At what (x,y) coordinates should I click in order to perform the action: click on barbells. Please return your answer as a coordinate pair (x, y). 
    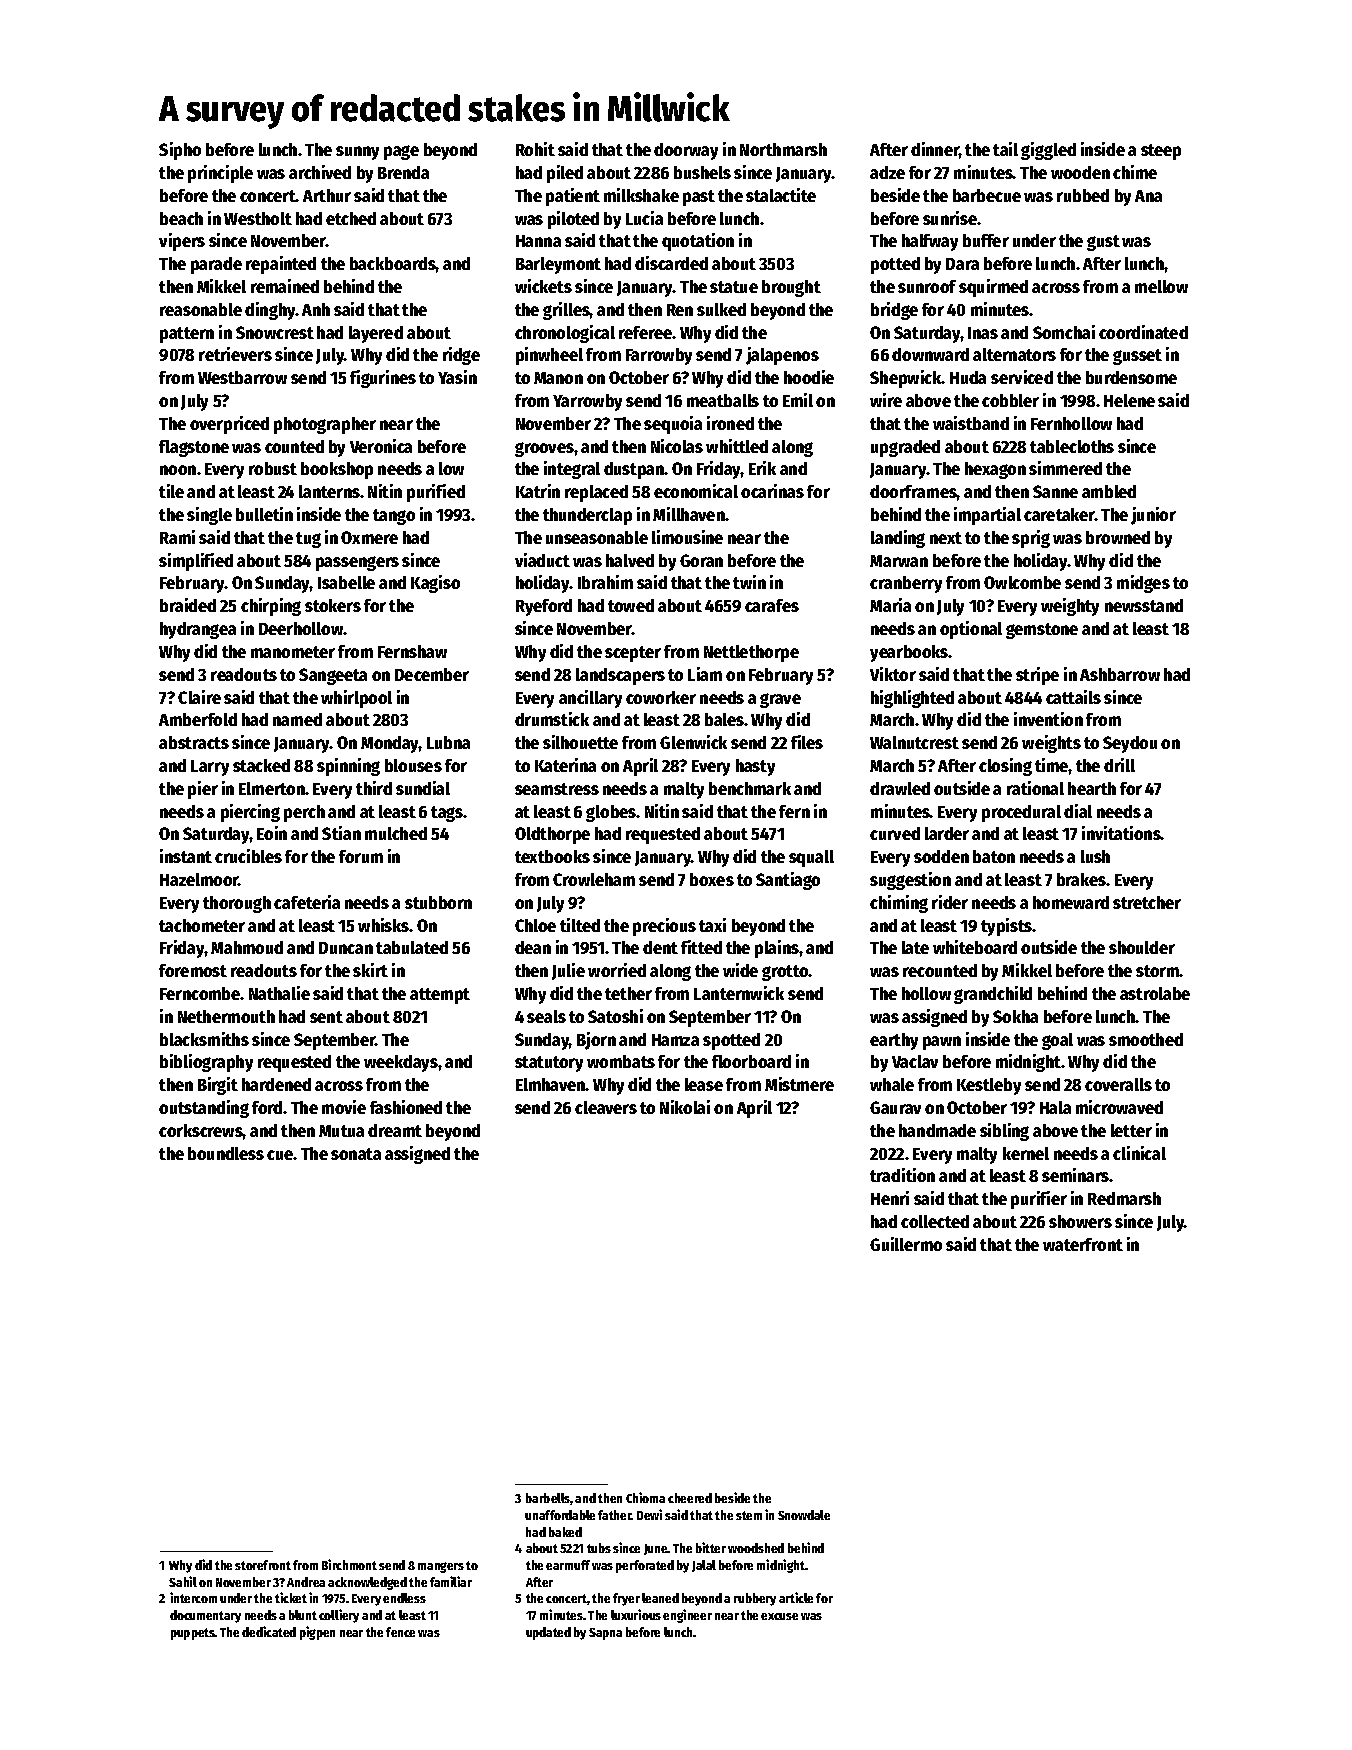
    Looking at the image, I should click on (548, 1499).
